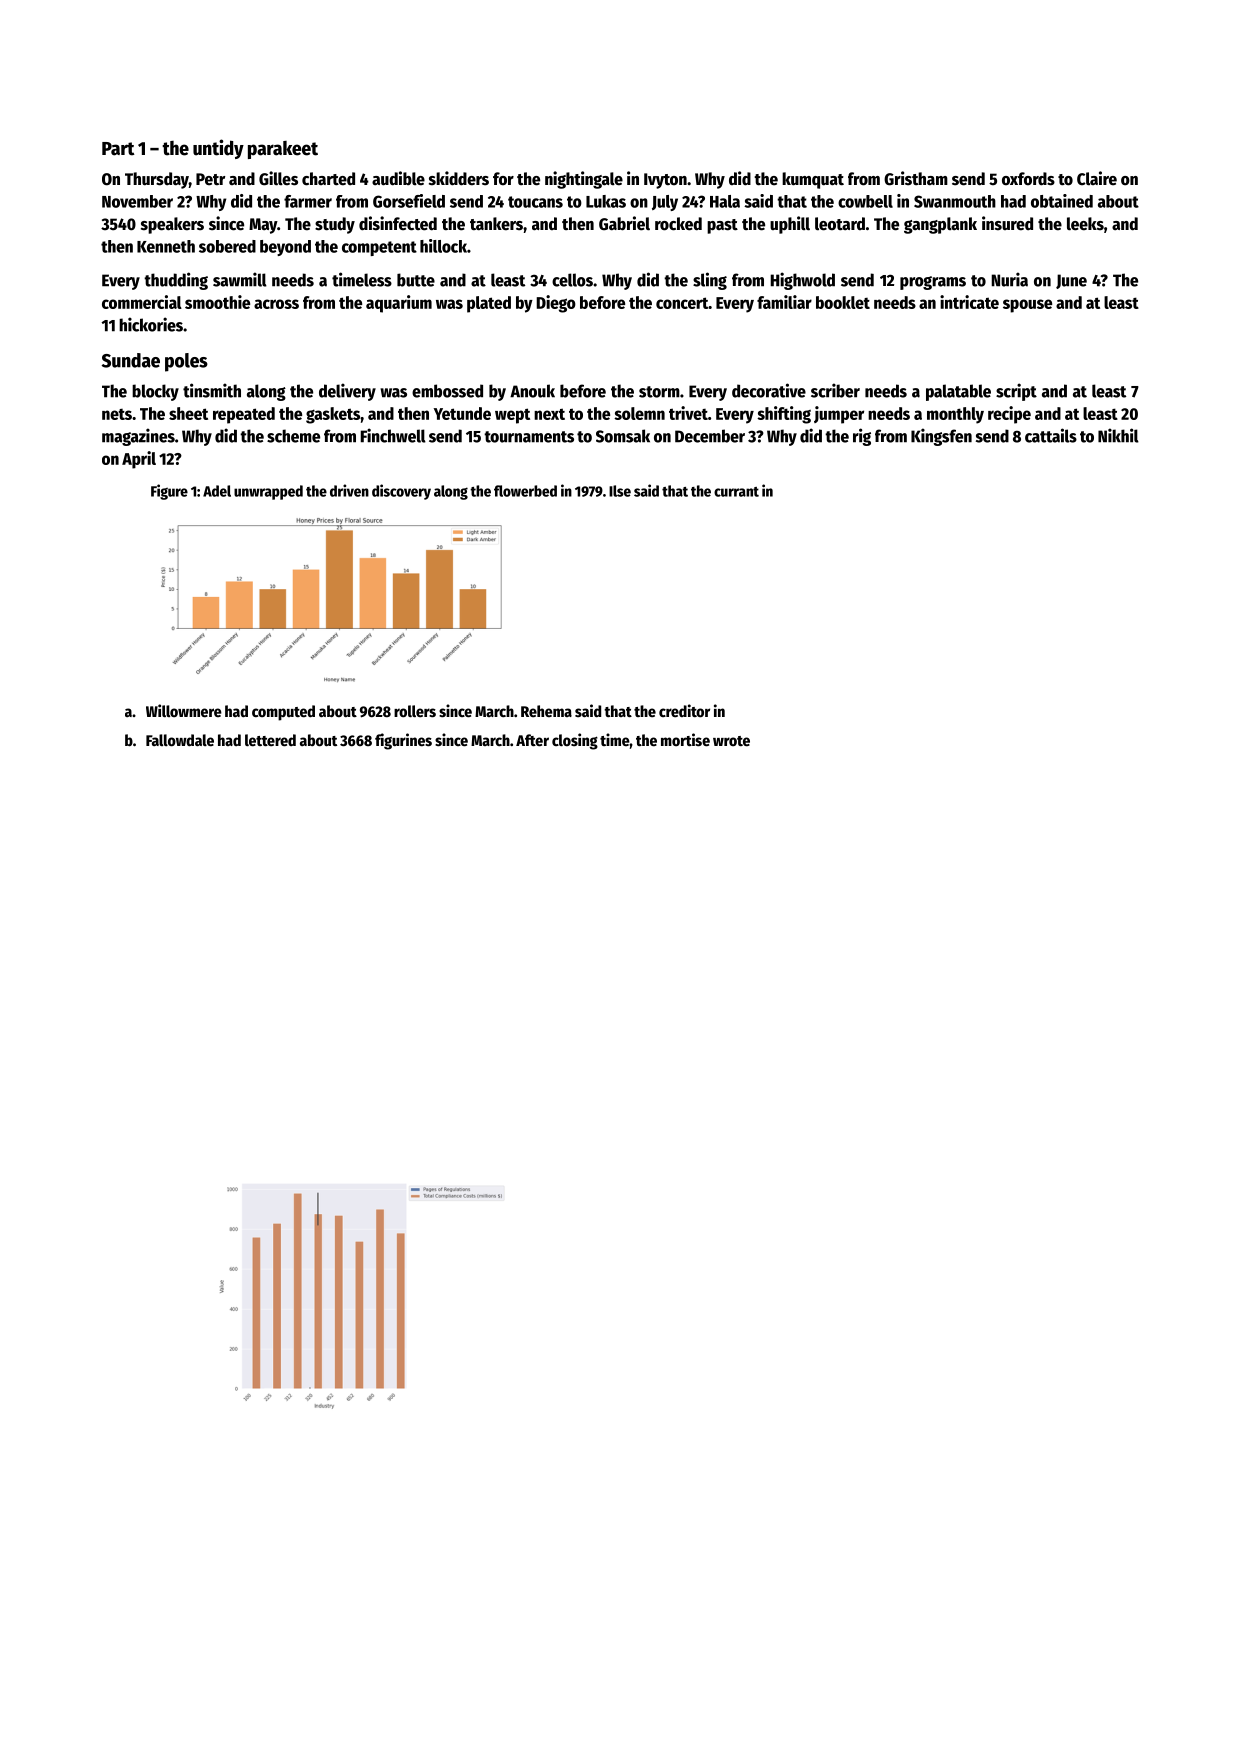 The height and width of the document is (1754, 1240). Describe the element at coordinates (572, 280) in the document. I see `cellos` at that location.
